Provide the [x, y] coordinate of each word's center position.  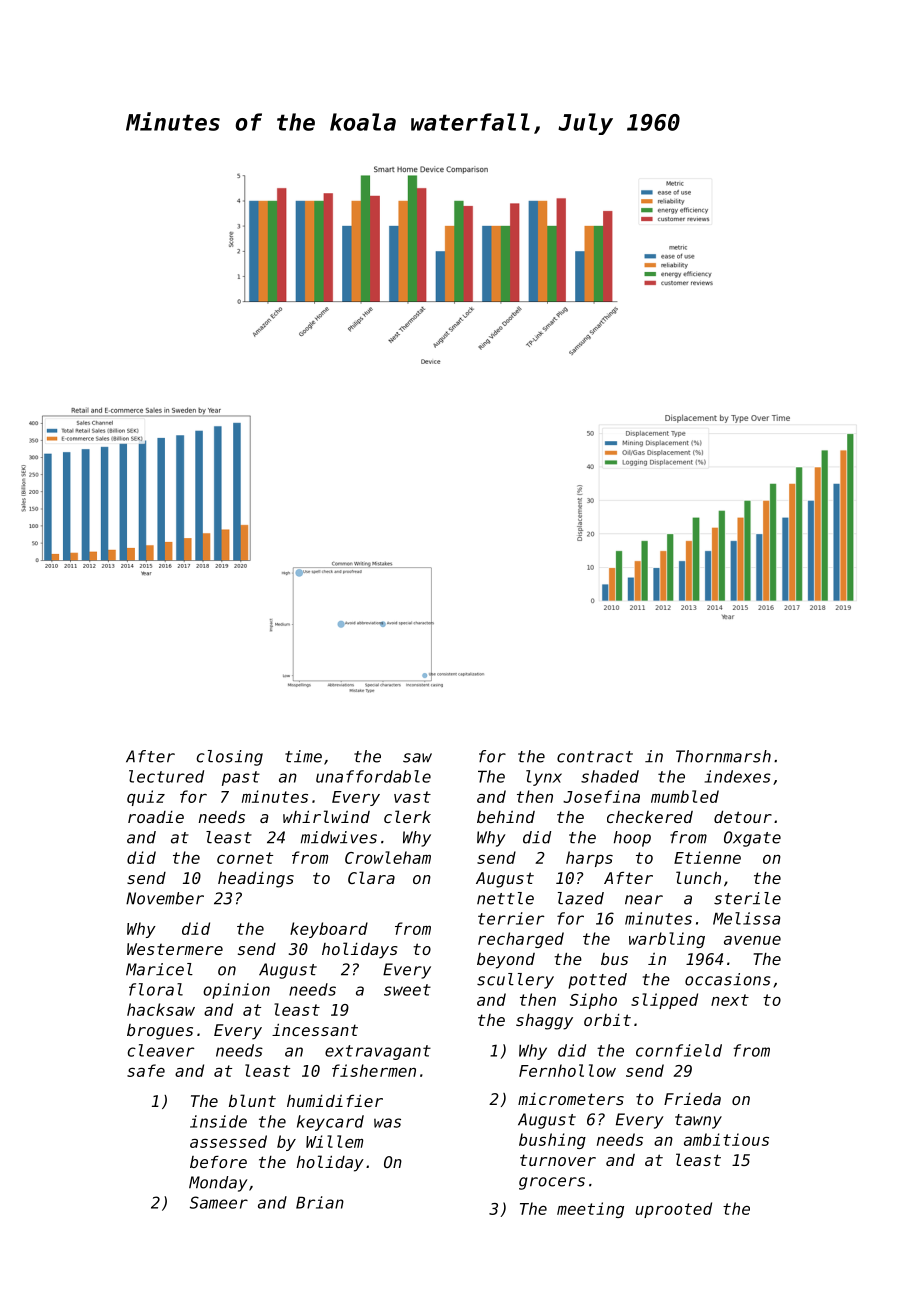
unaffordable [373, 776]
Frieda [692, 1099]
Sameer [219, 1202]
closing [230, 758]
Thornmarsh [723, 756]
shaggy [544, 1022]
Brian [320, 1202]
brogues [160, 1032]
